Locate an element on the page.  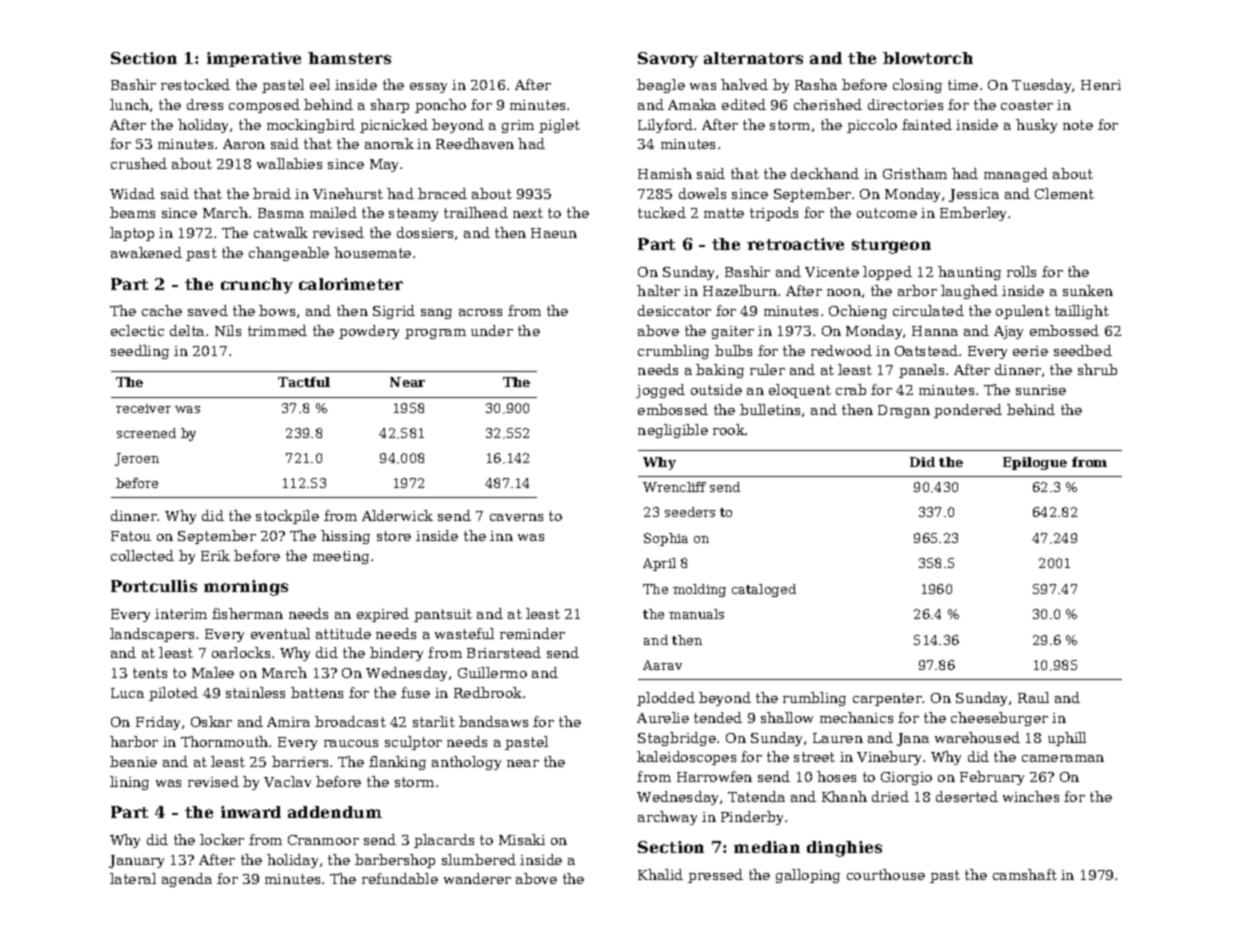
Jessica is located at coordinates (974, 195).
